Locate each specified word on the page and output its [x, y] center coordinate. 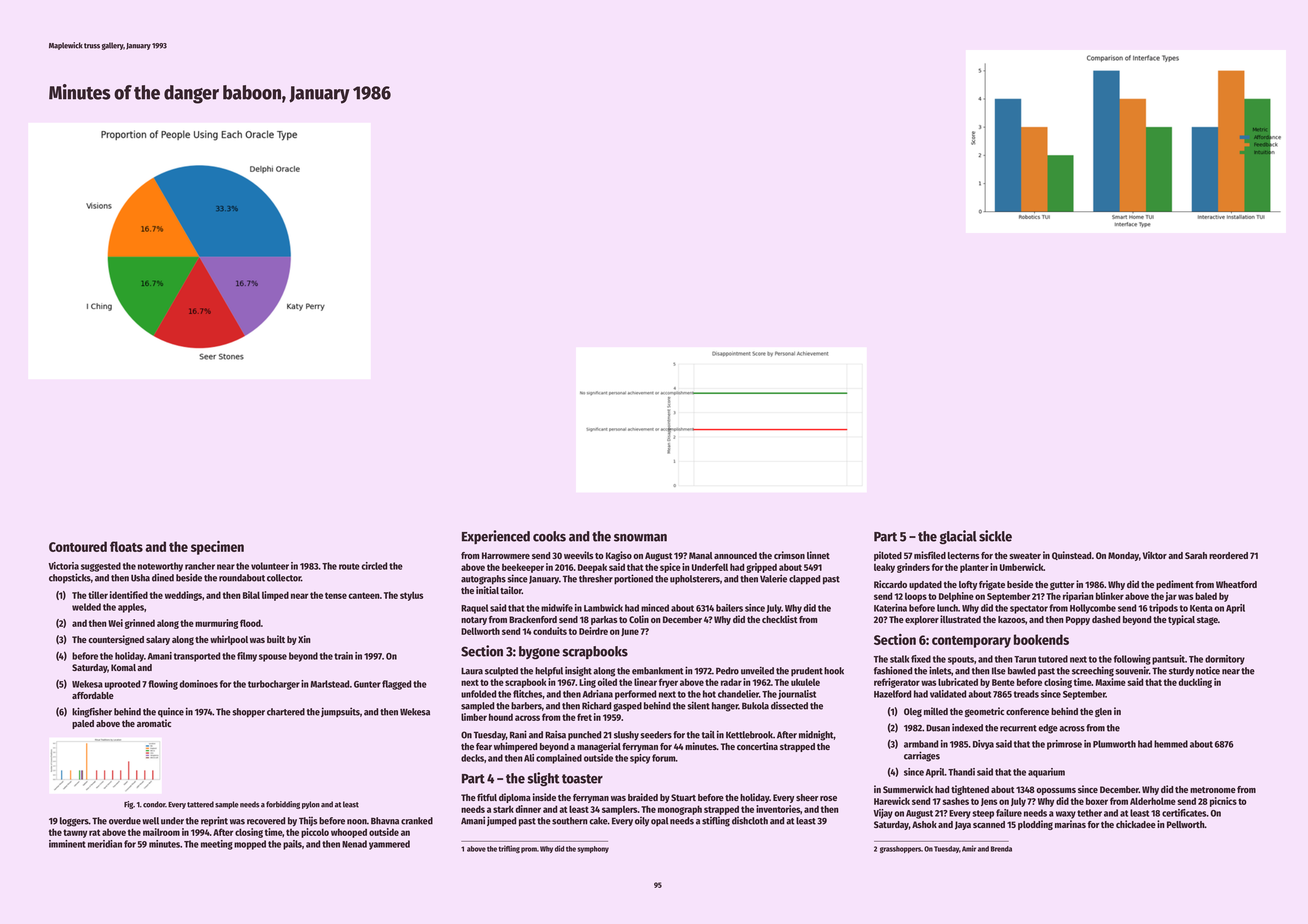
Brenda [1001, 849]
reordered [1228, 555]
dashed [1106, 619]
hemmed [1171, 744]
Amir [969, 848]
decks [472, 758]
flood [250, 623]
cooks [549, 536]
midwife [557, 608]
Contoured [78, 546]
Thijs [308, 821]
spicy [640, 759]
